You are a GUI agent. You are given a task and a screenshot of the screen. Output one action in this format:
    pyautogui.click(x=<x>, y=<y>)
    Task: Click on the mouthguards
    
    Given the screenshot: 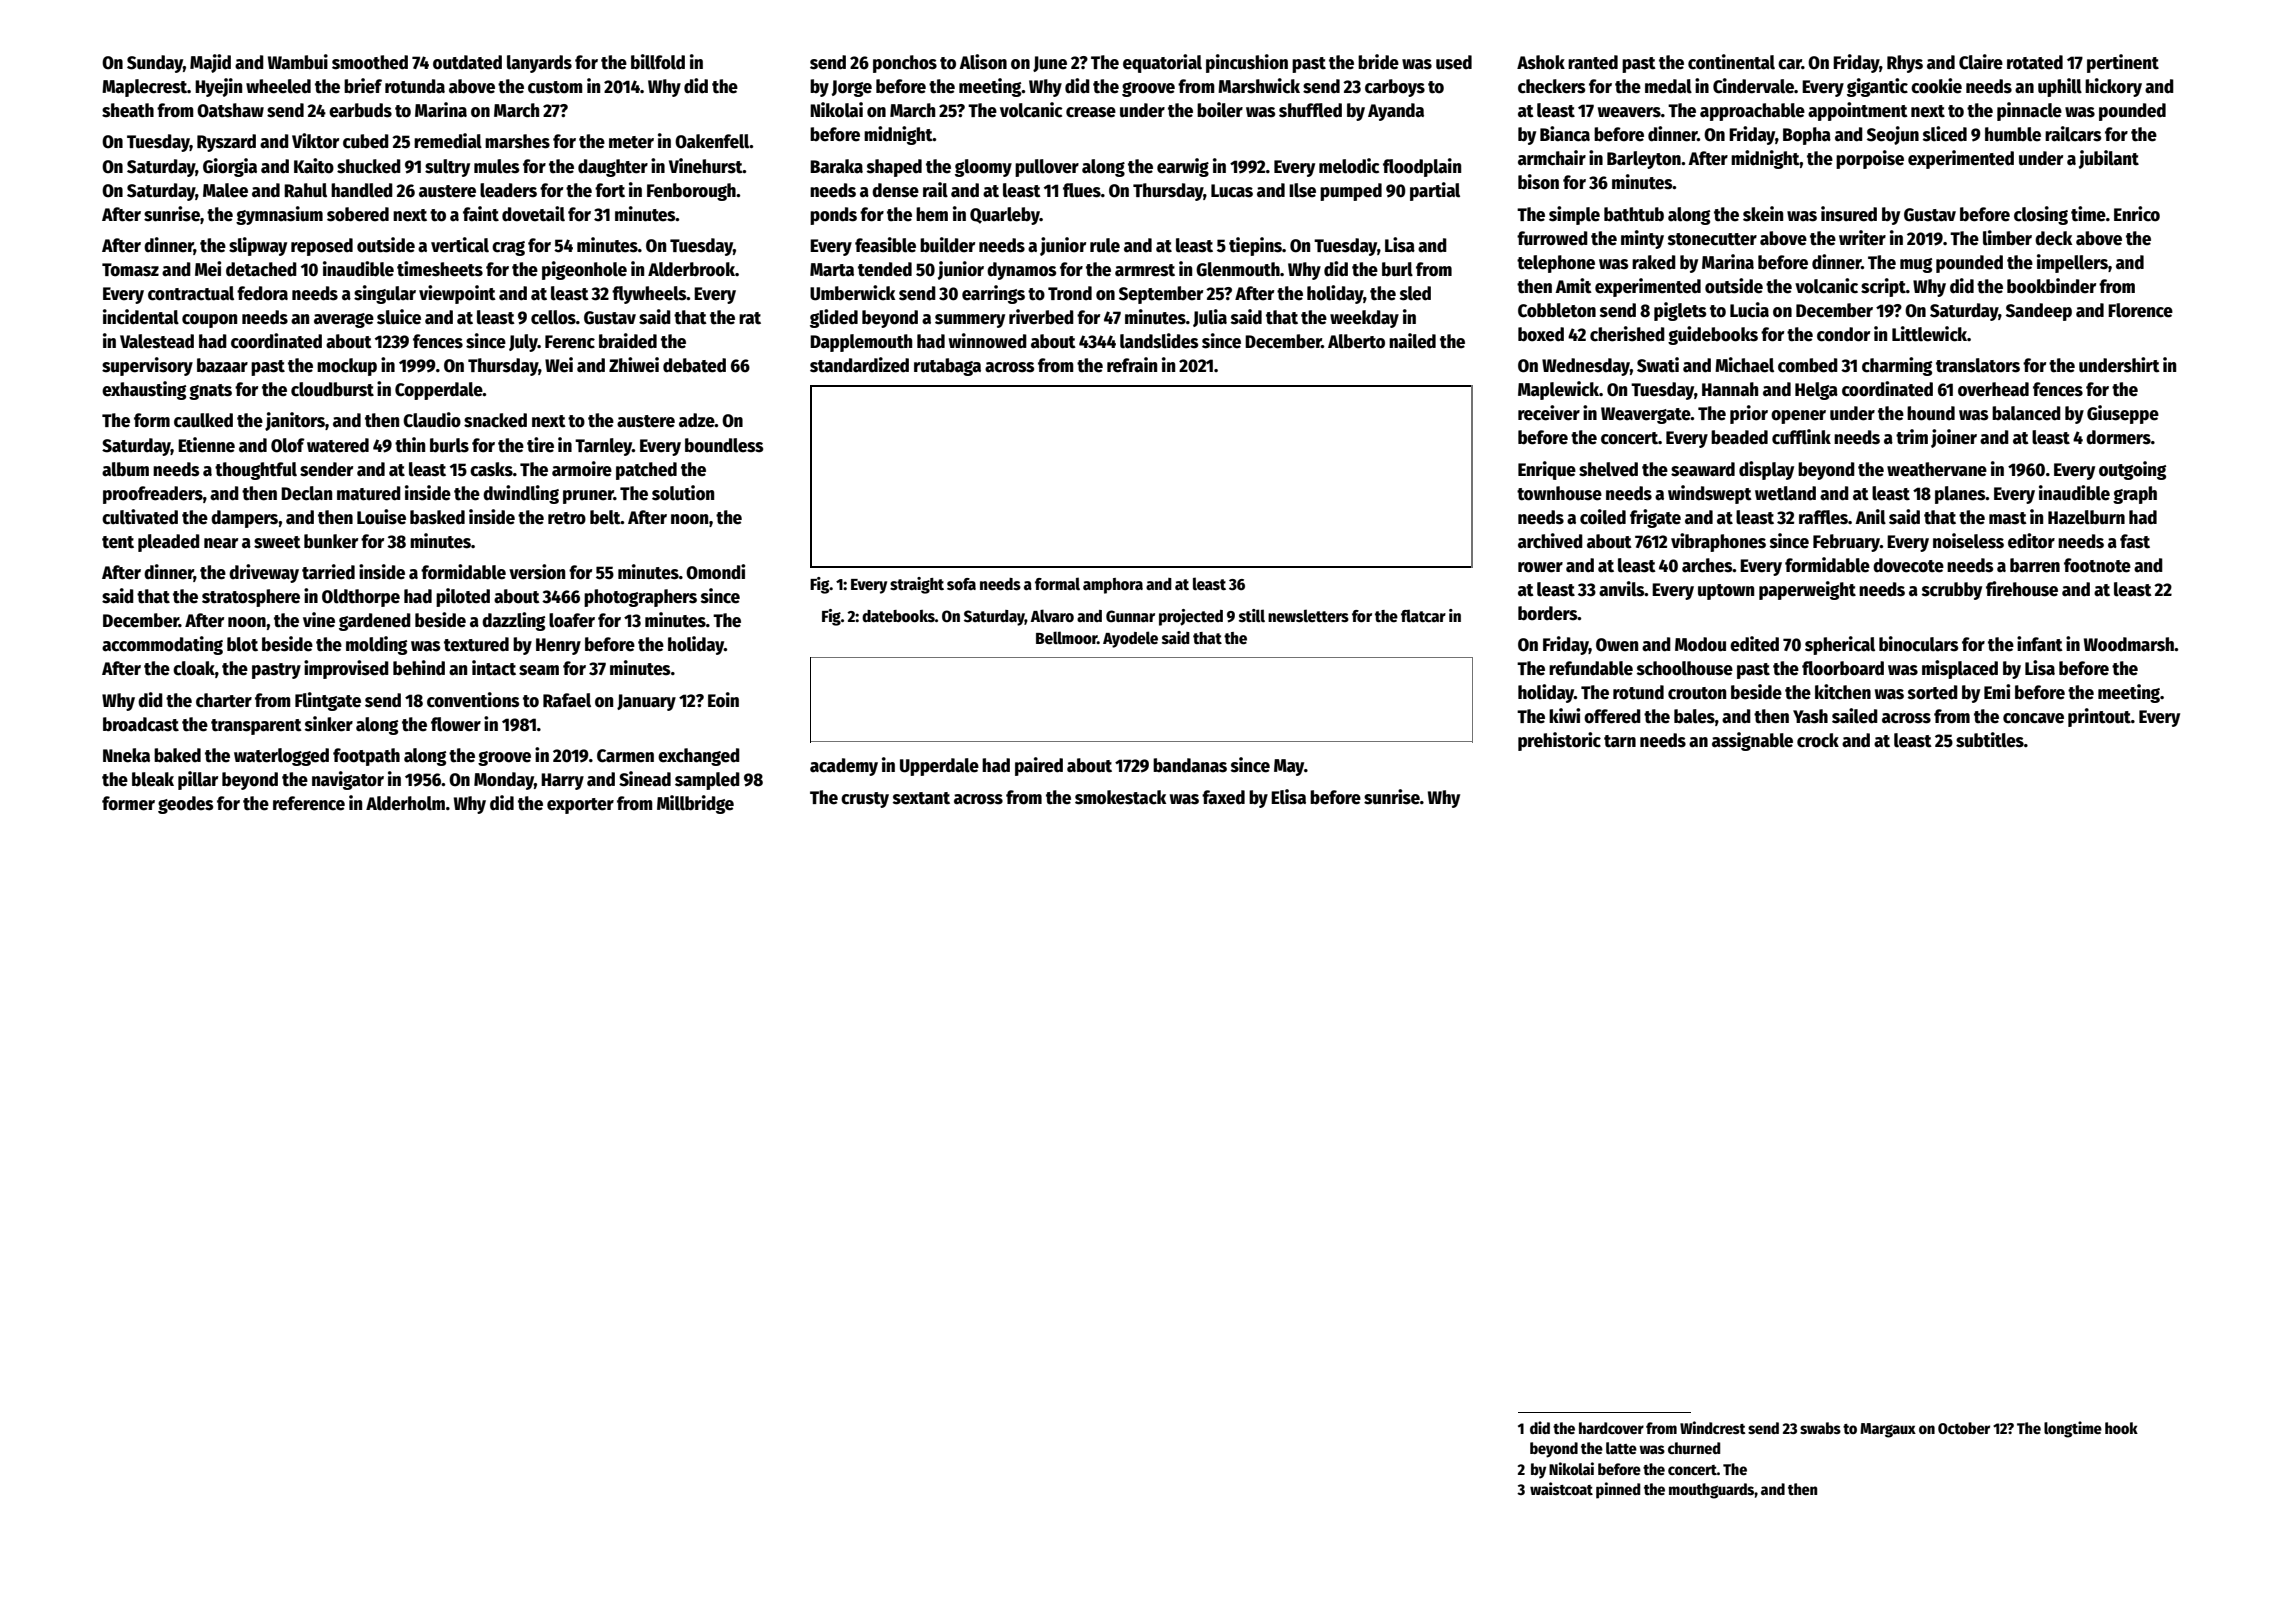 What is the action you would take?
    pyautogui.click(x=1711, y=1491)
